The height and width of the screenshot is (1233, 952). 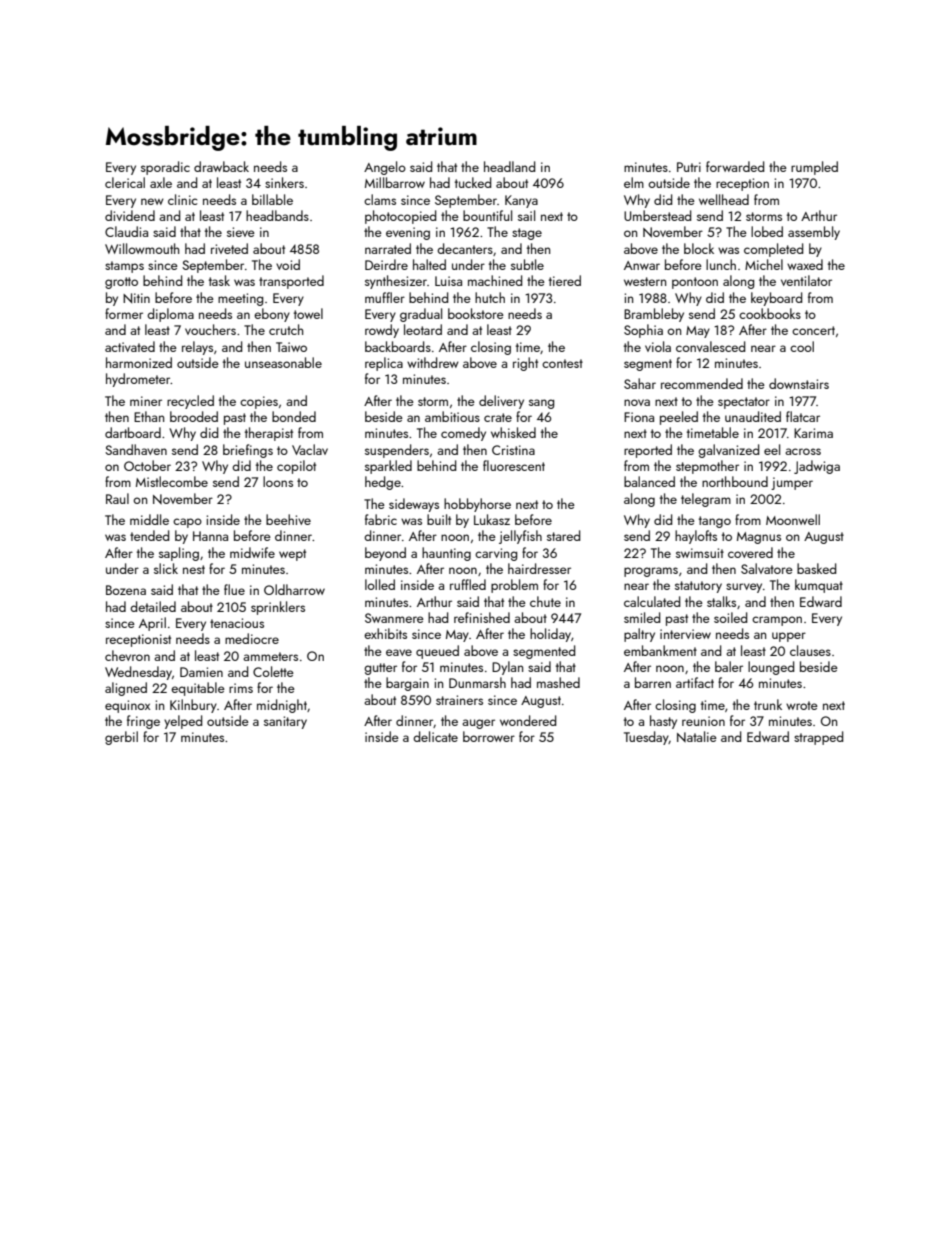 I want to click on drawback, so click(x=221, y=166).
